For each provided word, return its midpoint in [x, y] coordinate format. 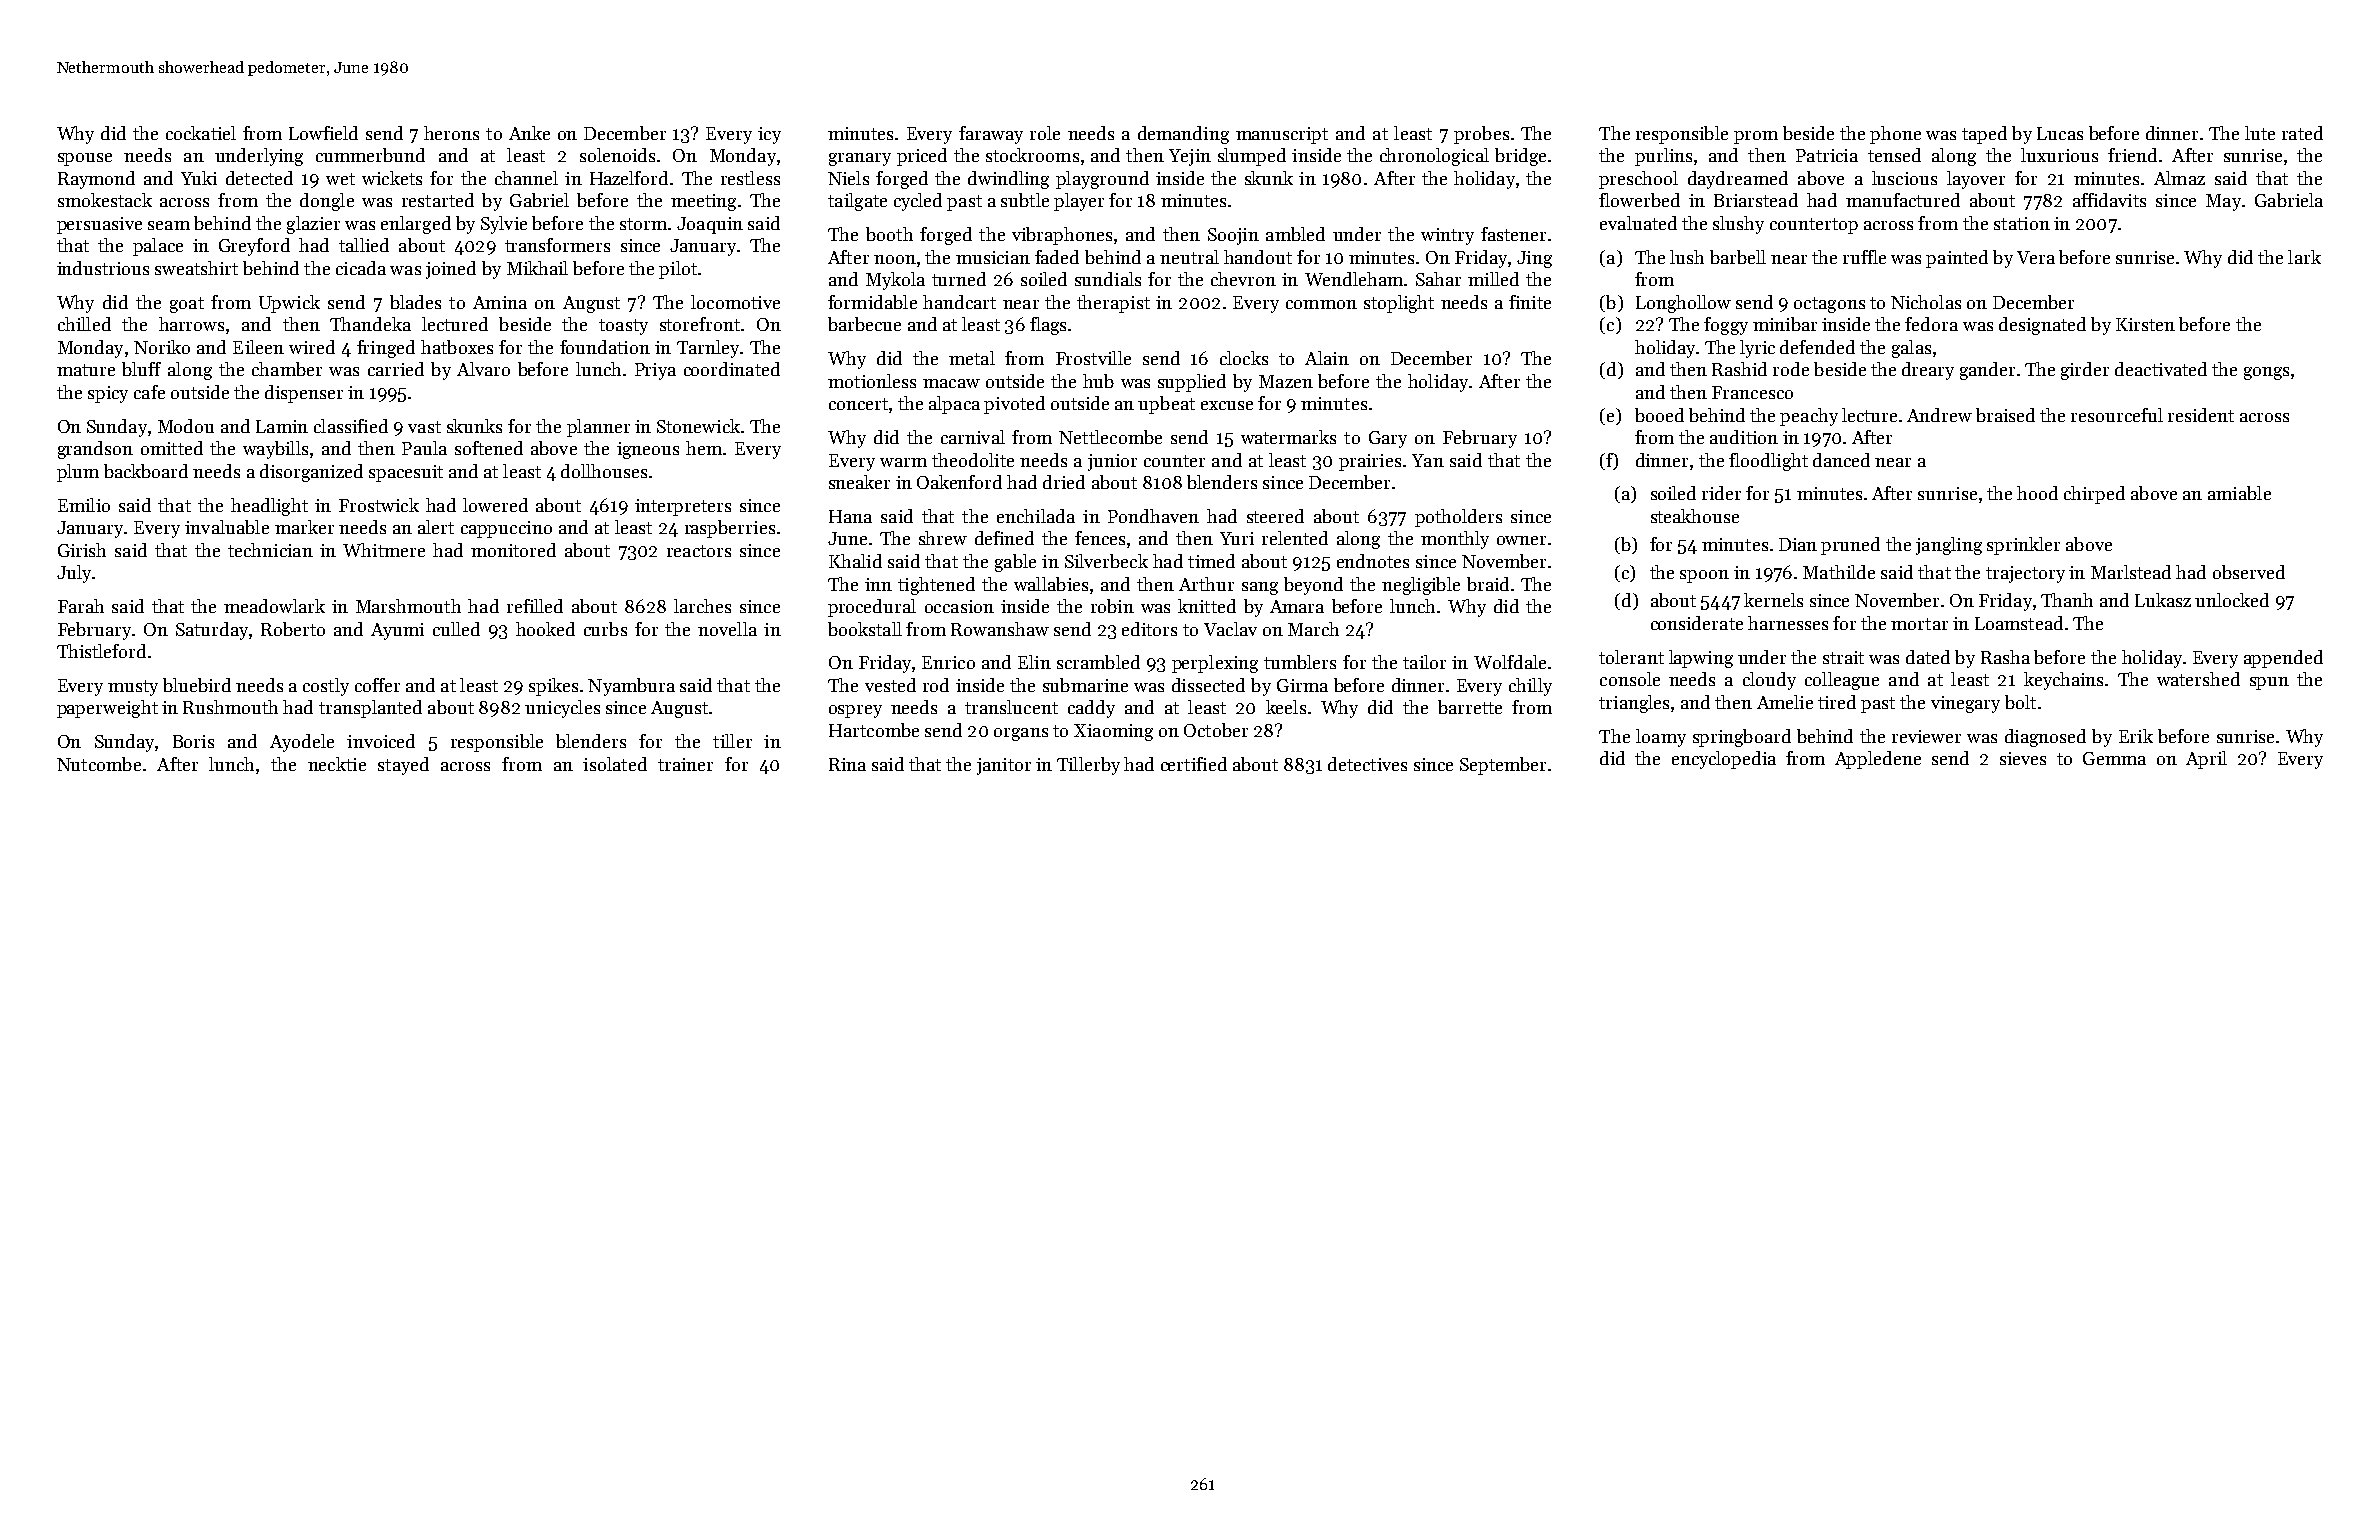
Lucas [2060, 133]
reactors [699, 551]
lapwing [1701, 659]
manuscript [1282, 135]
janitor [1004, 766]
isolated [615, 764]
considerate [1697, 623]
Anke [529, 133]
